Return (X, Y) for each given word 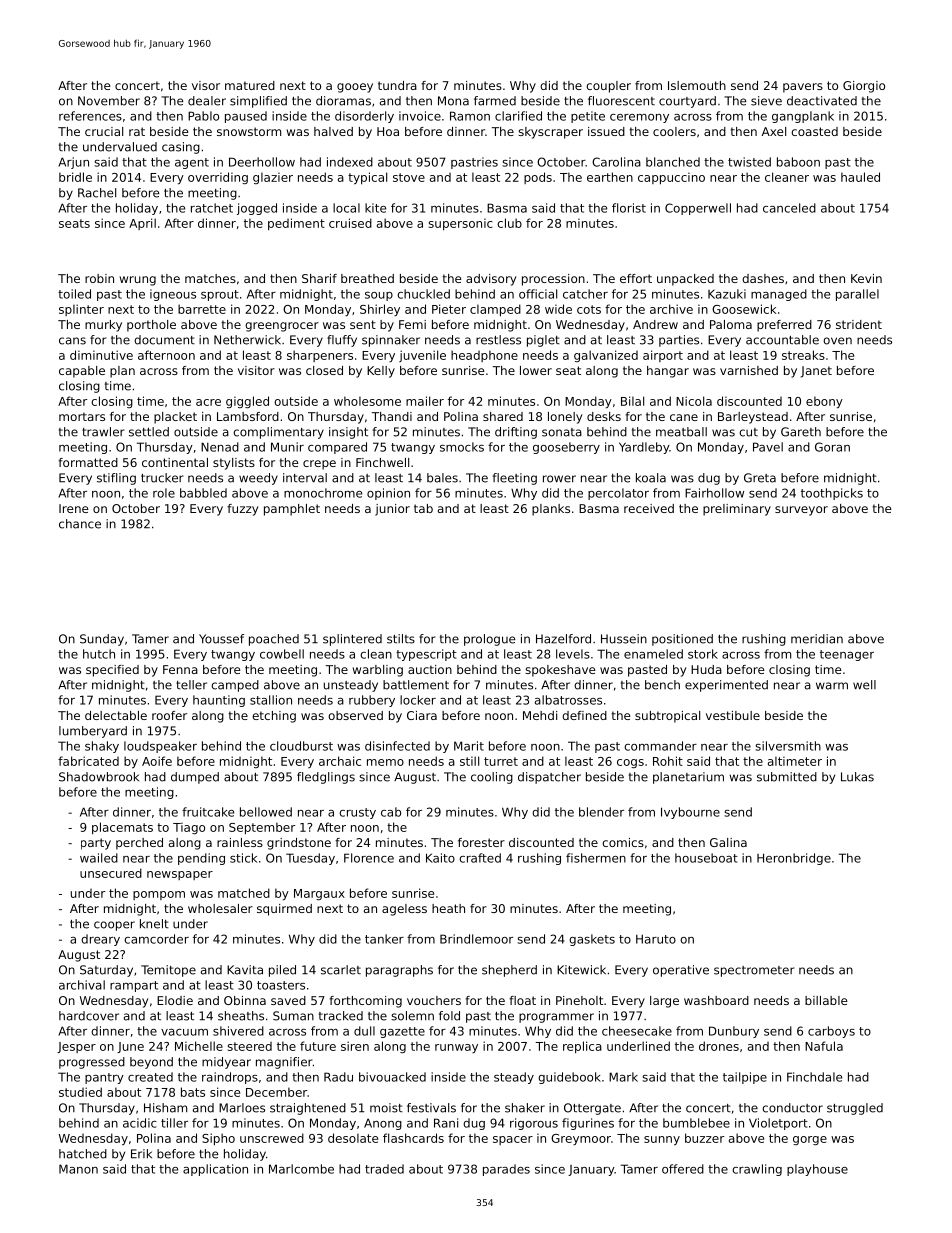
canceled (789, 208)
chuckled (423, 294)
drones (719, 1046)
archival (82, 985)
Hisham (165, 1108)
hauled (860, 177)
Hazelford (563, 639)
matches (210, 278)
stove (409, 177)
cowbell (282, 654)
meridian (817, 639)
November (109, 101)
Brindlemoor (476, 939)
